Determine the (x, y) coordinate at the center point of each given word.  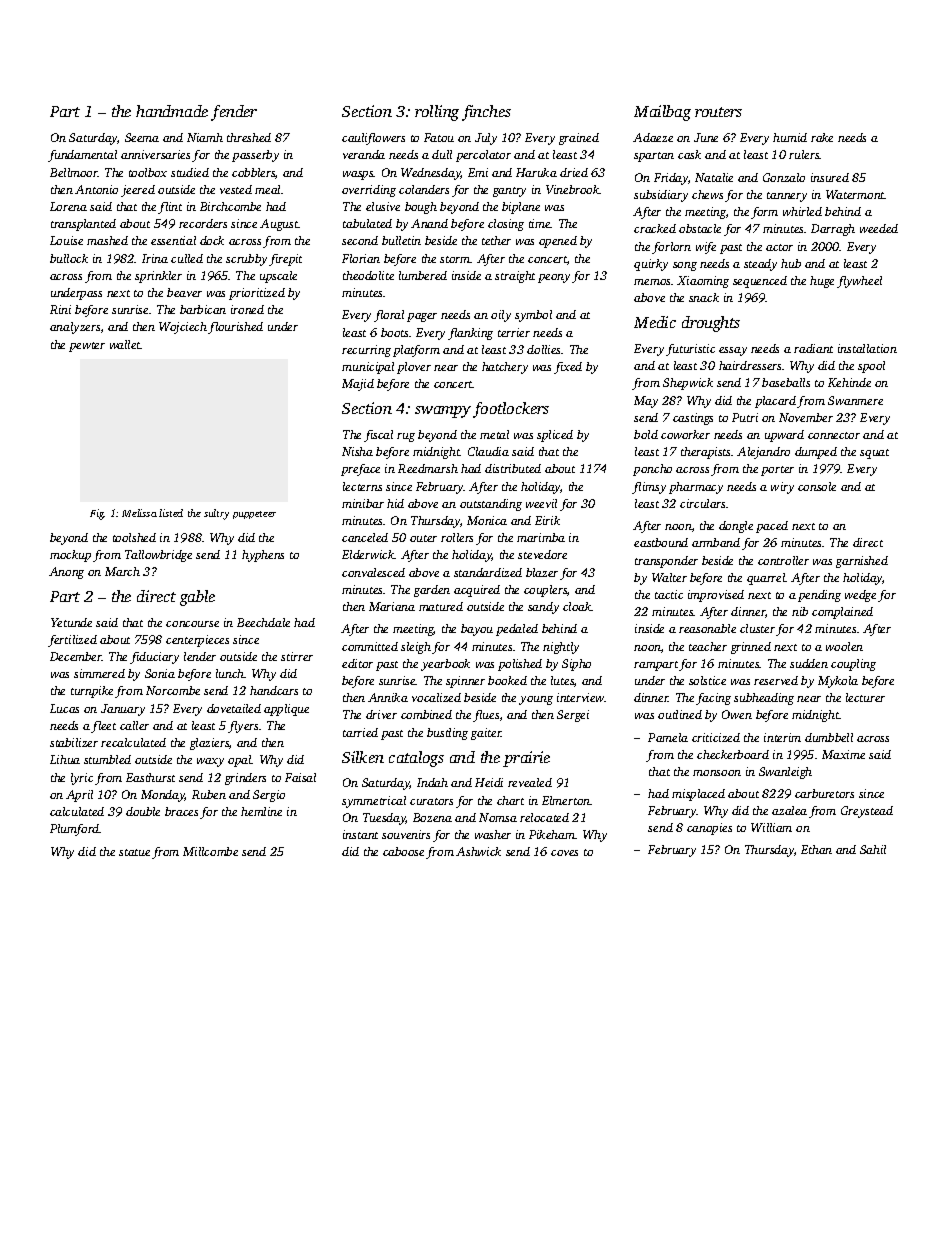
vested (236, 189)
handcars (274, 690)
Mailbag (662, 113)
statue (134, 852)
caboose (403, 851)
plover (414, 368)
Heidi (489, 782)
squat (874, 454)
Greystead (867, 812)
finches (486, 113)
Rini (60, 309)
